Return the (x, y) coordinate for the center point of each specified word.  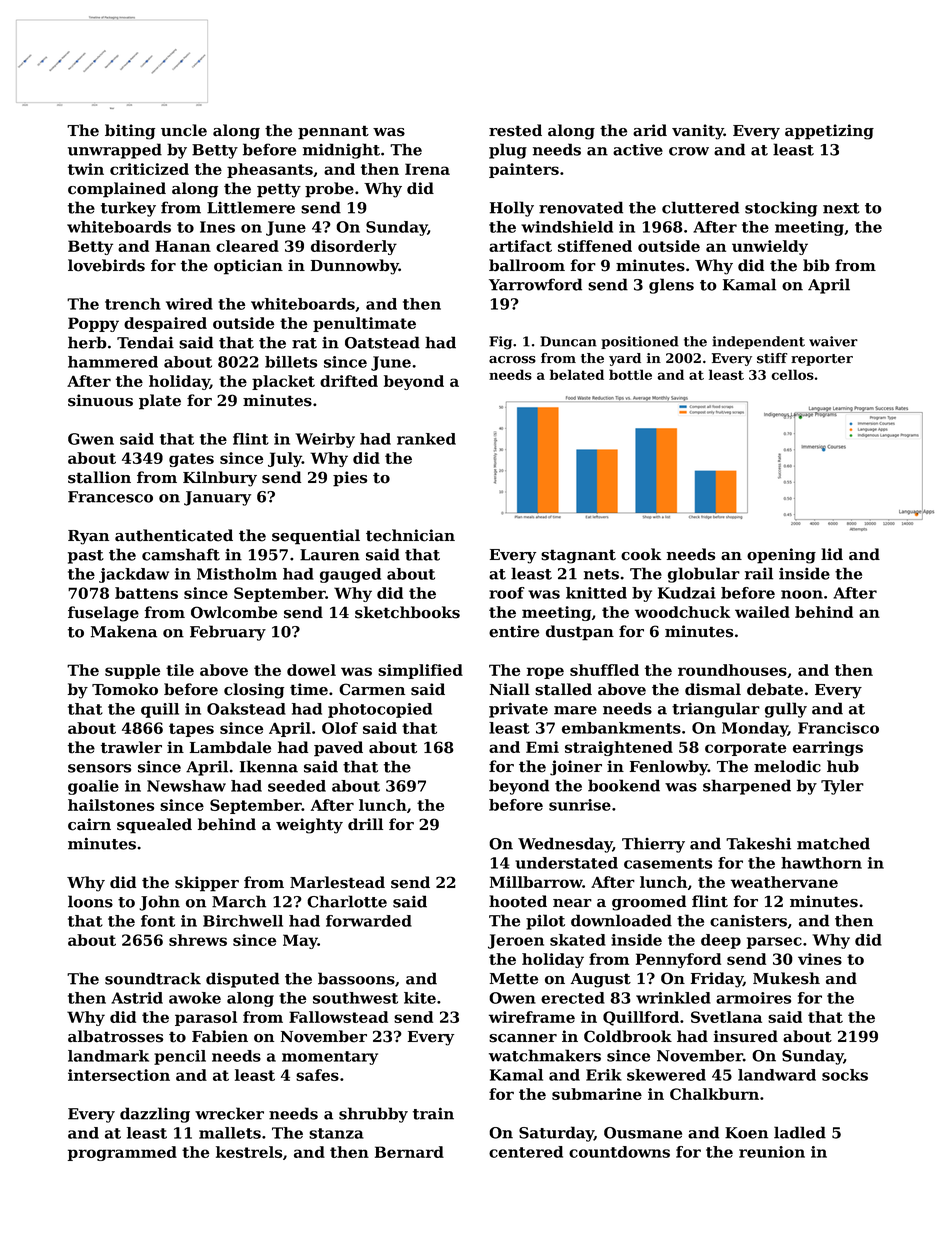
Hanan (183, 246)
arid (650, 130)
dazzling (155, 1115)
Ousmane (643, 1133)
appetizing (829, 132)
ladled (800, 1132)
